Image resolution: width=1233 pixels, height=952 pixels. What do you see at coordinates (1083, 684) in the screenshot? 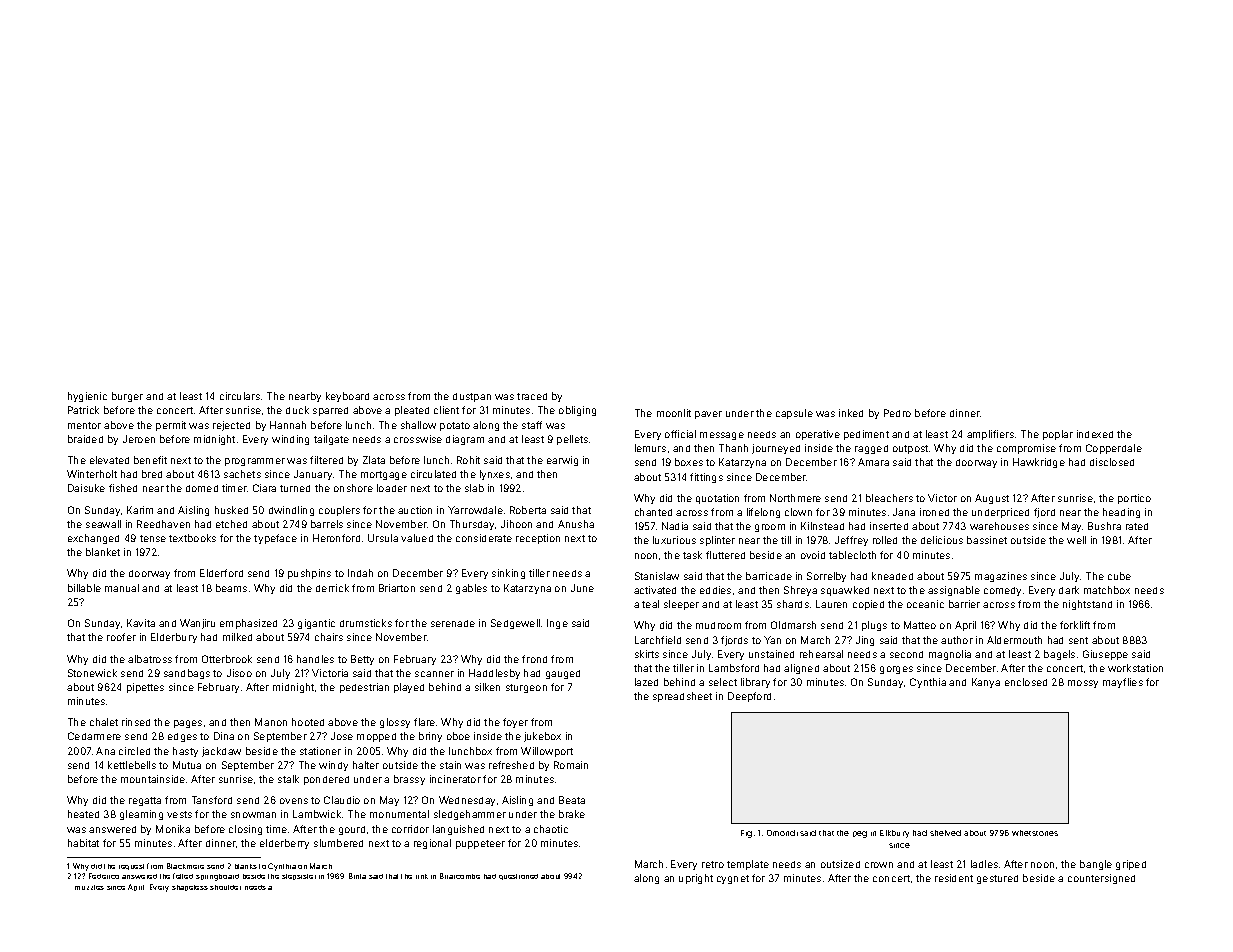
I see `mossy` at bounding box center [1083, 684].
